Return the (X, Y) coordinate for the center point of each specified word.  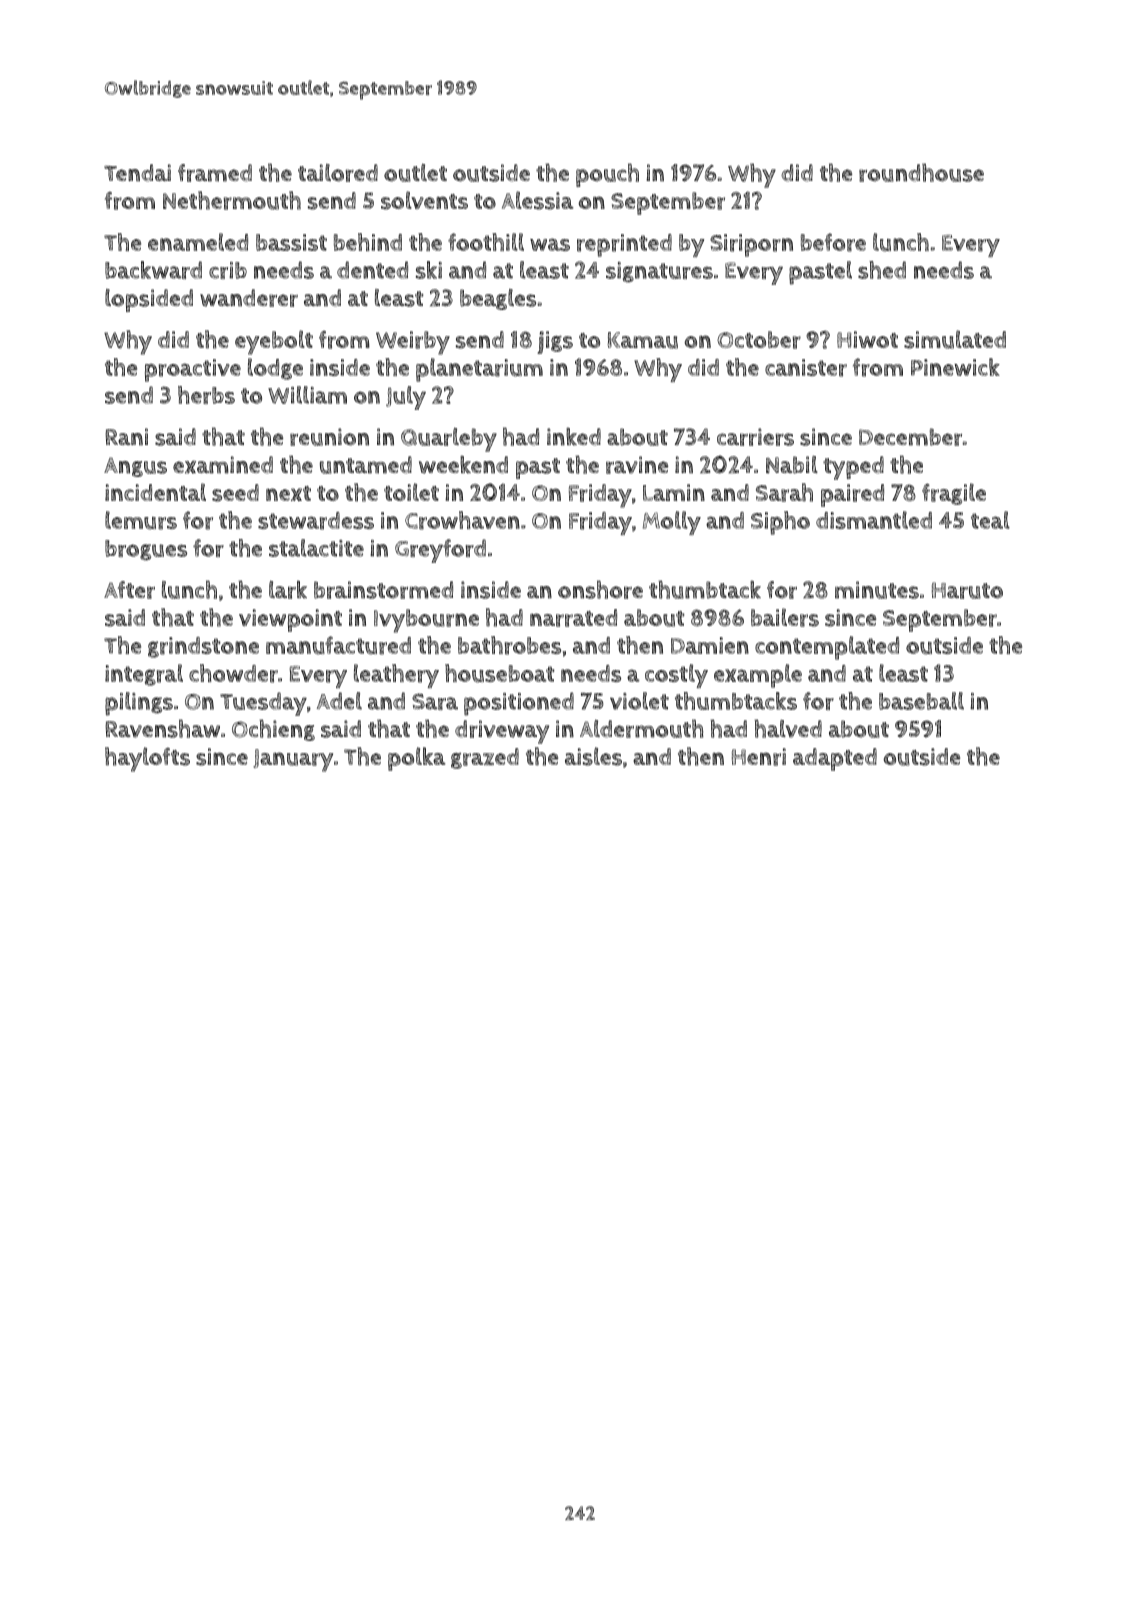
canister (806, 368)
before (833, 242)
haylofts (147, 759)
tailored (338, 173)
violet (639, 701)
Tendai (137, 173)
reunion (329, 437)
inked (574, 436)
